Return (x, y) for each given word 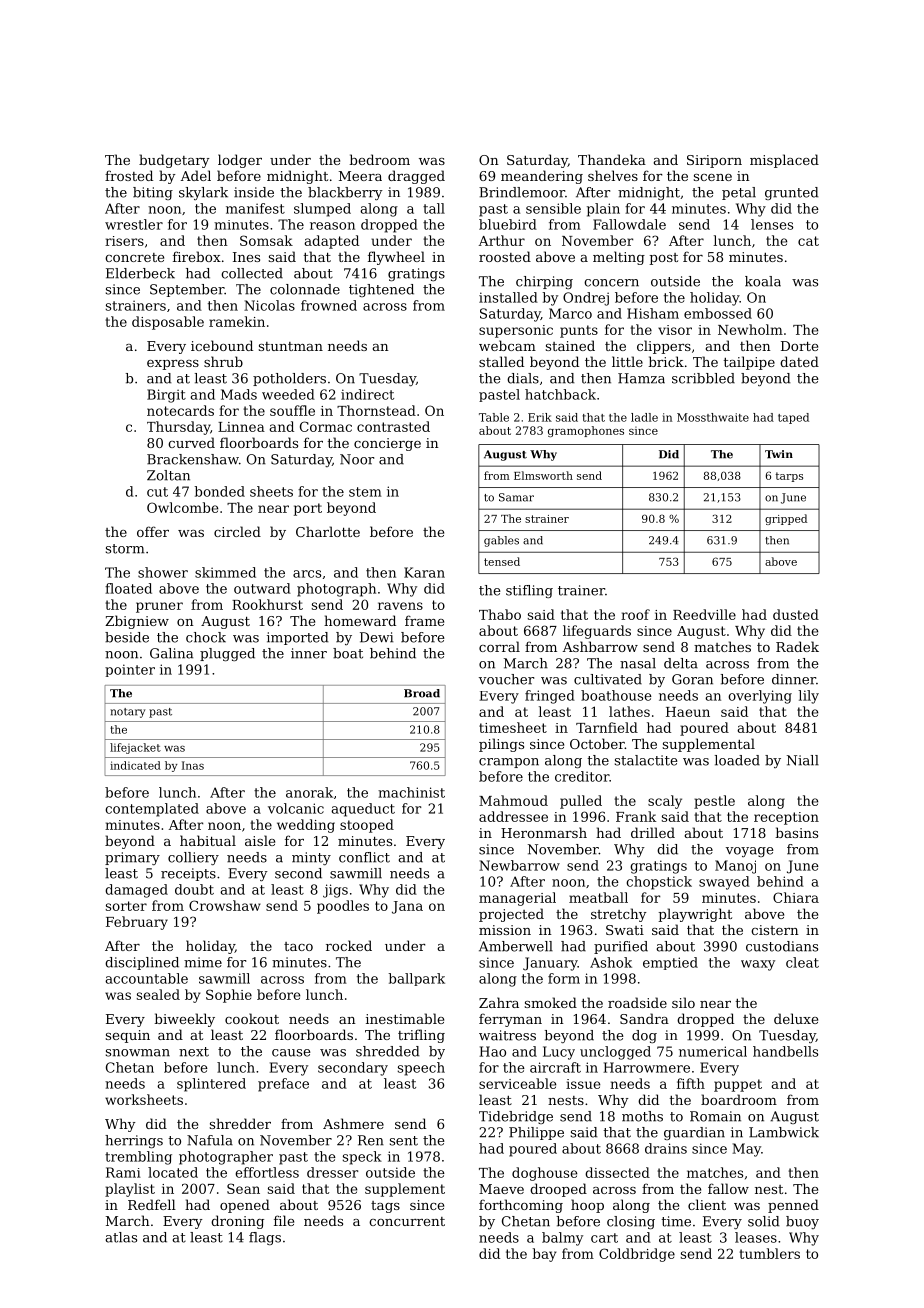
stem (365, 492)
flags (265, 1238)
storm (125, 549)
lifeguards (597, 632)
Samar (516, 497)
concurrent (407, 1221)
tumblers (770, 1253)
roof (635, 614)
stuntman (291, 346)
